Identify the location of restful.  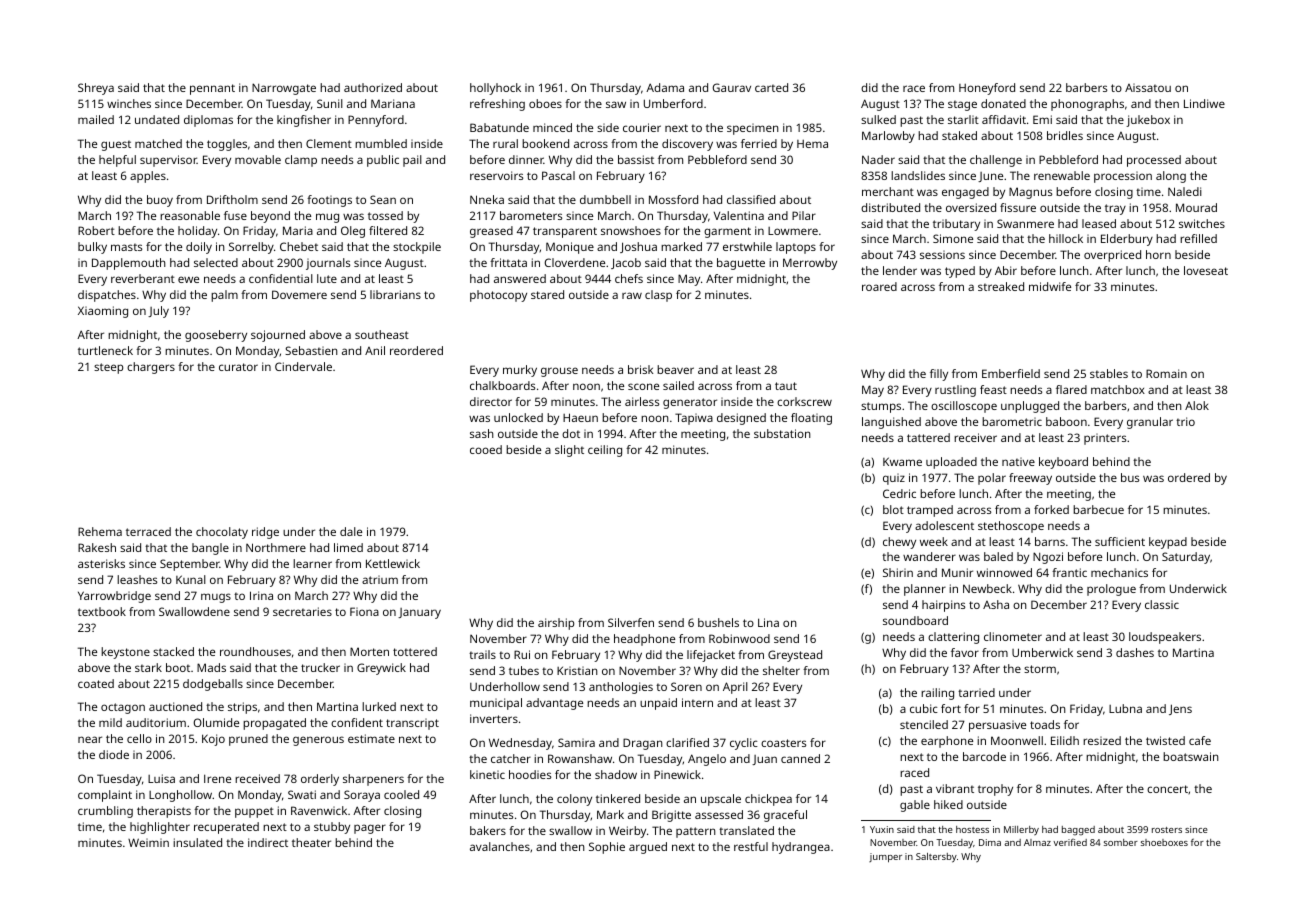
(751, 846).
